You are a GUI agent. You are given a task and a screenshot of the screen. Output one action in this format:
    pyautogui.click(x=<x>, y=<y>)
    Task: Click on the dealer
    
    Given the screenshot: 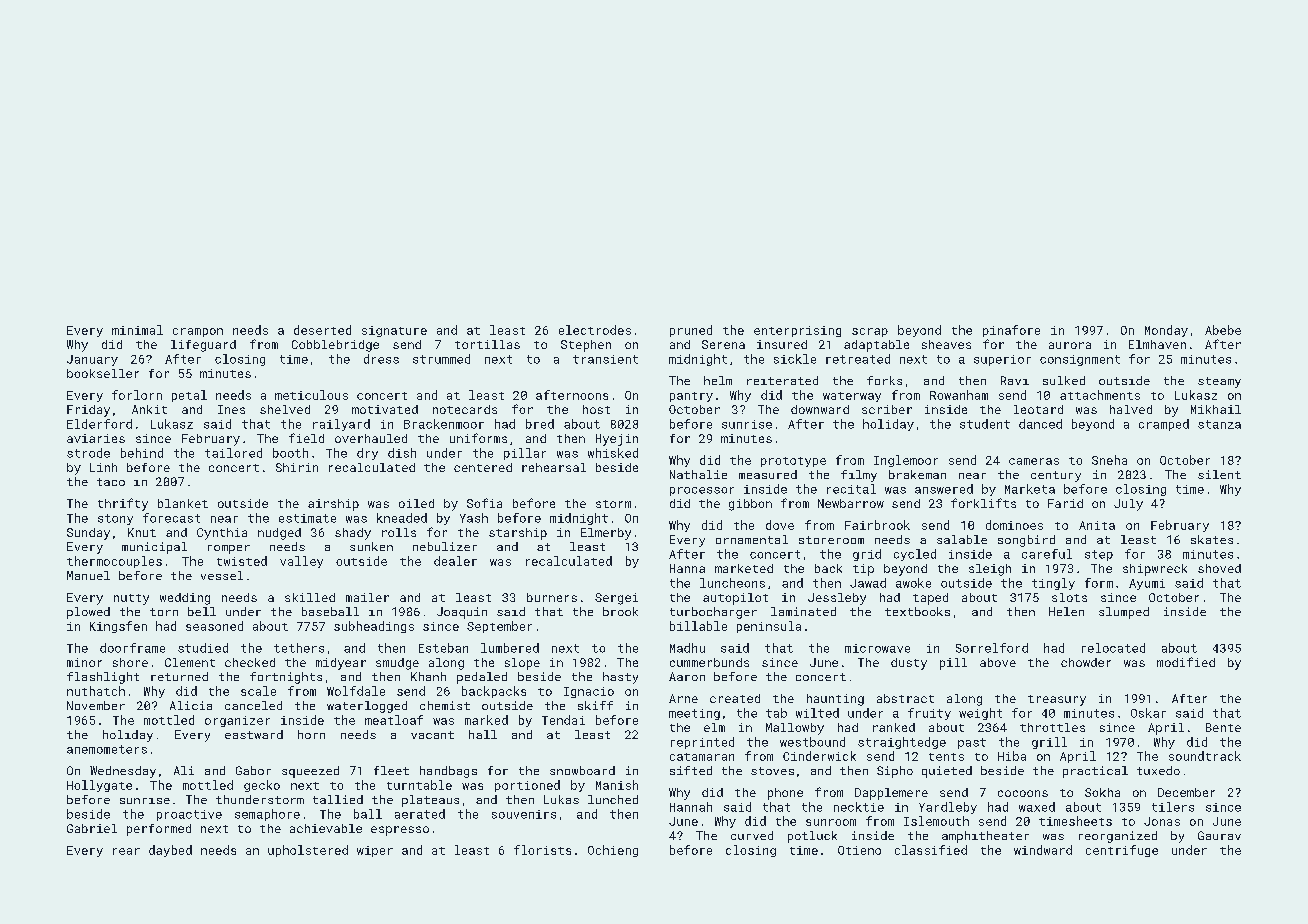 What is the action you would take?
    pyautogui.click(x=455, y=561)
